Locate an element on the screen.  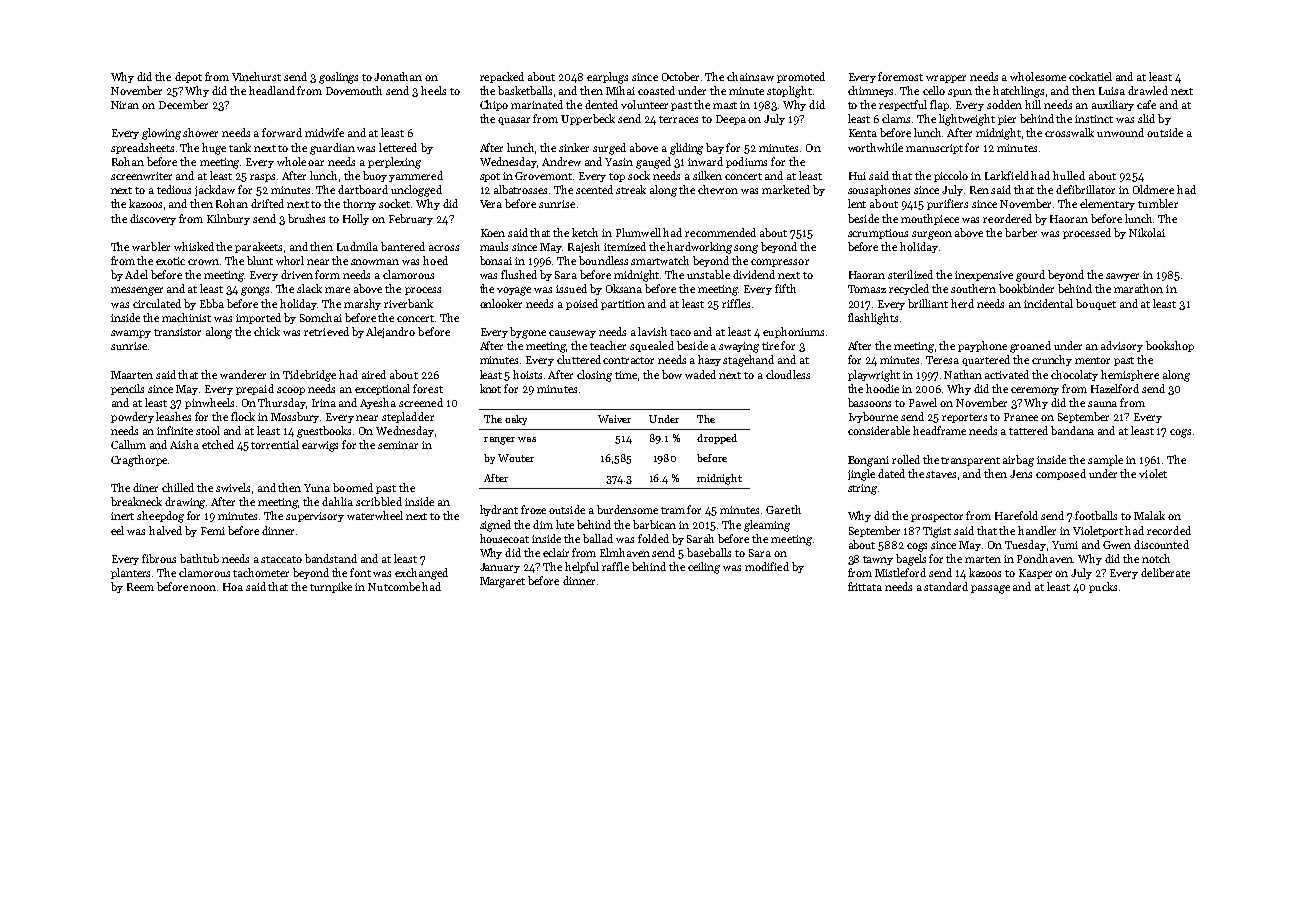
poised is located at coordinates (582, 304).
